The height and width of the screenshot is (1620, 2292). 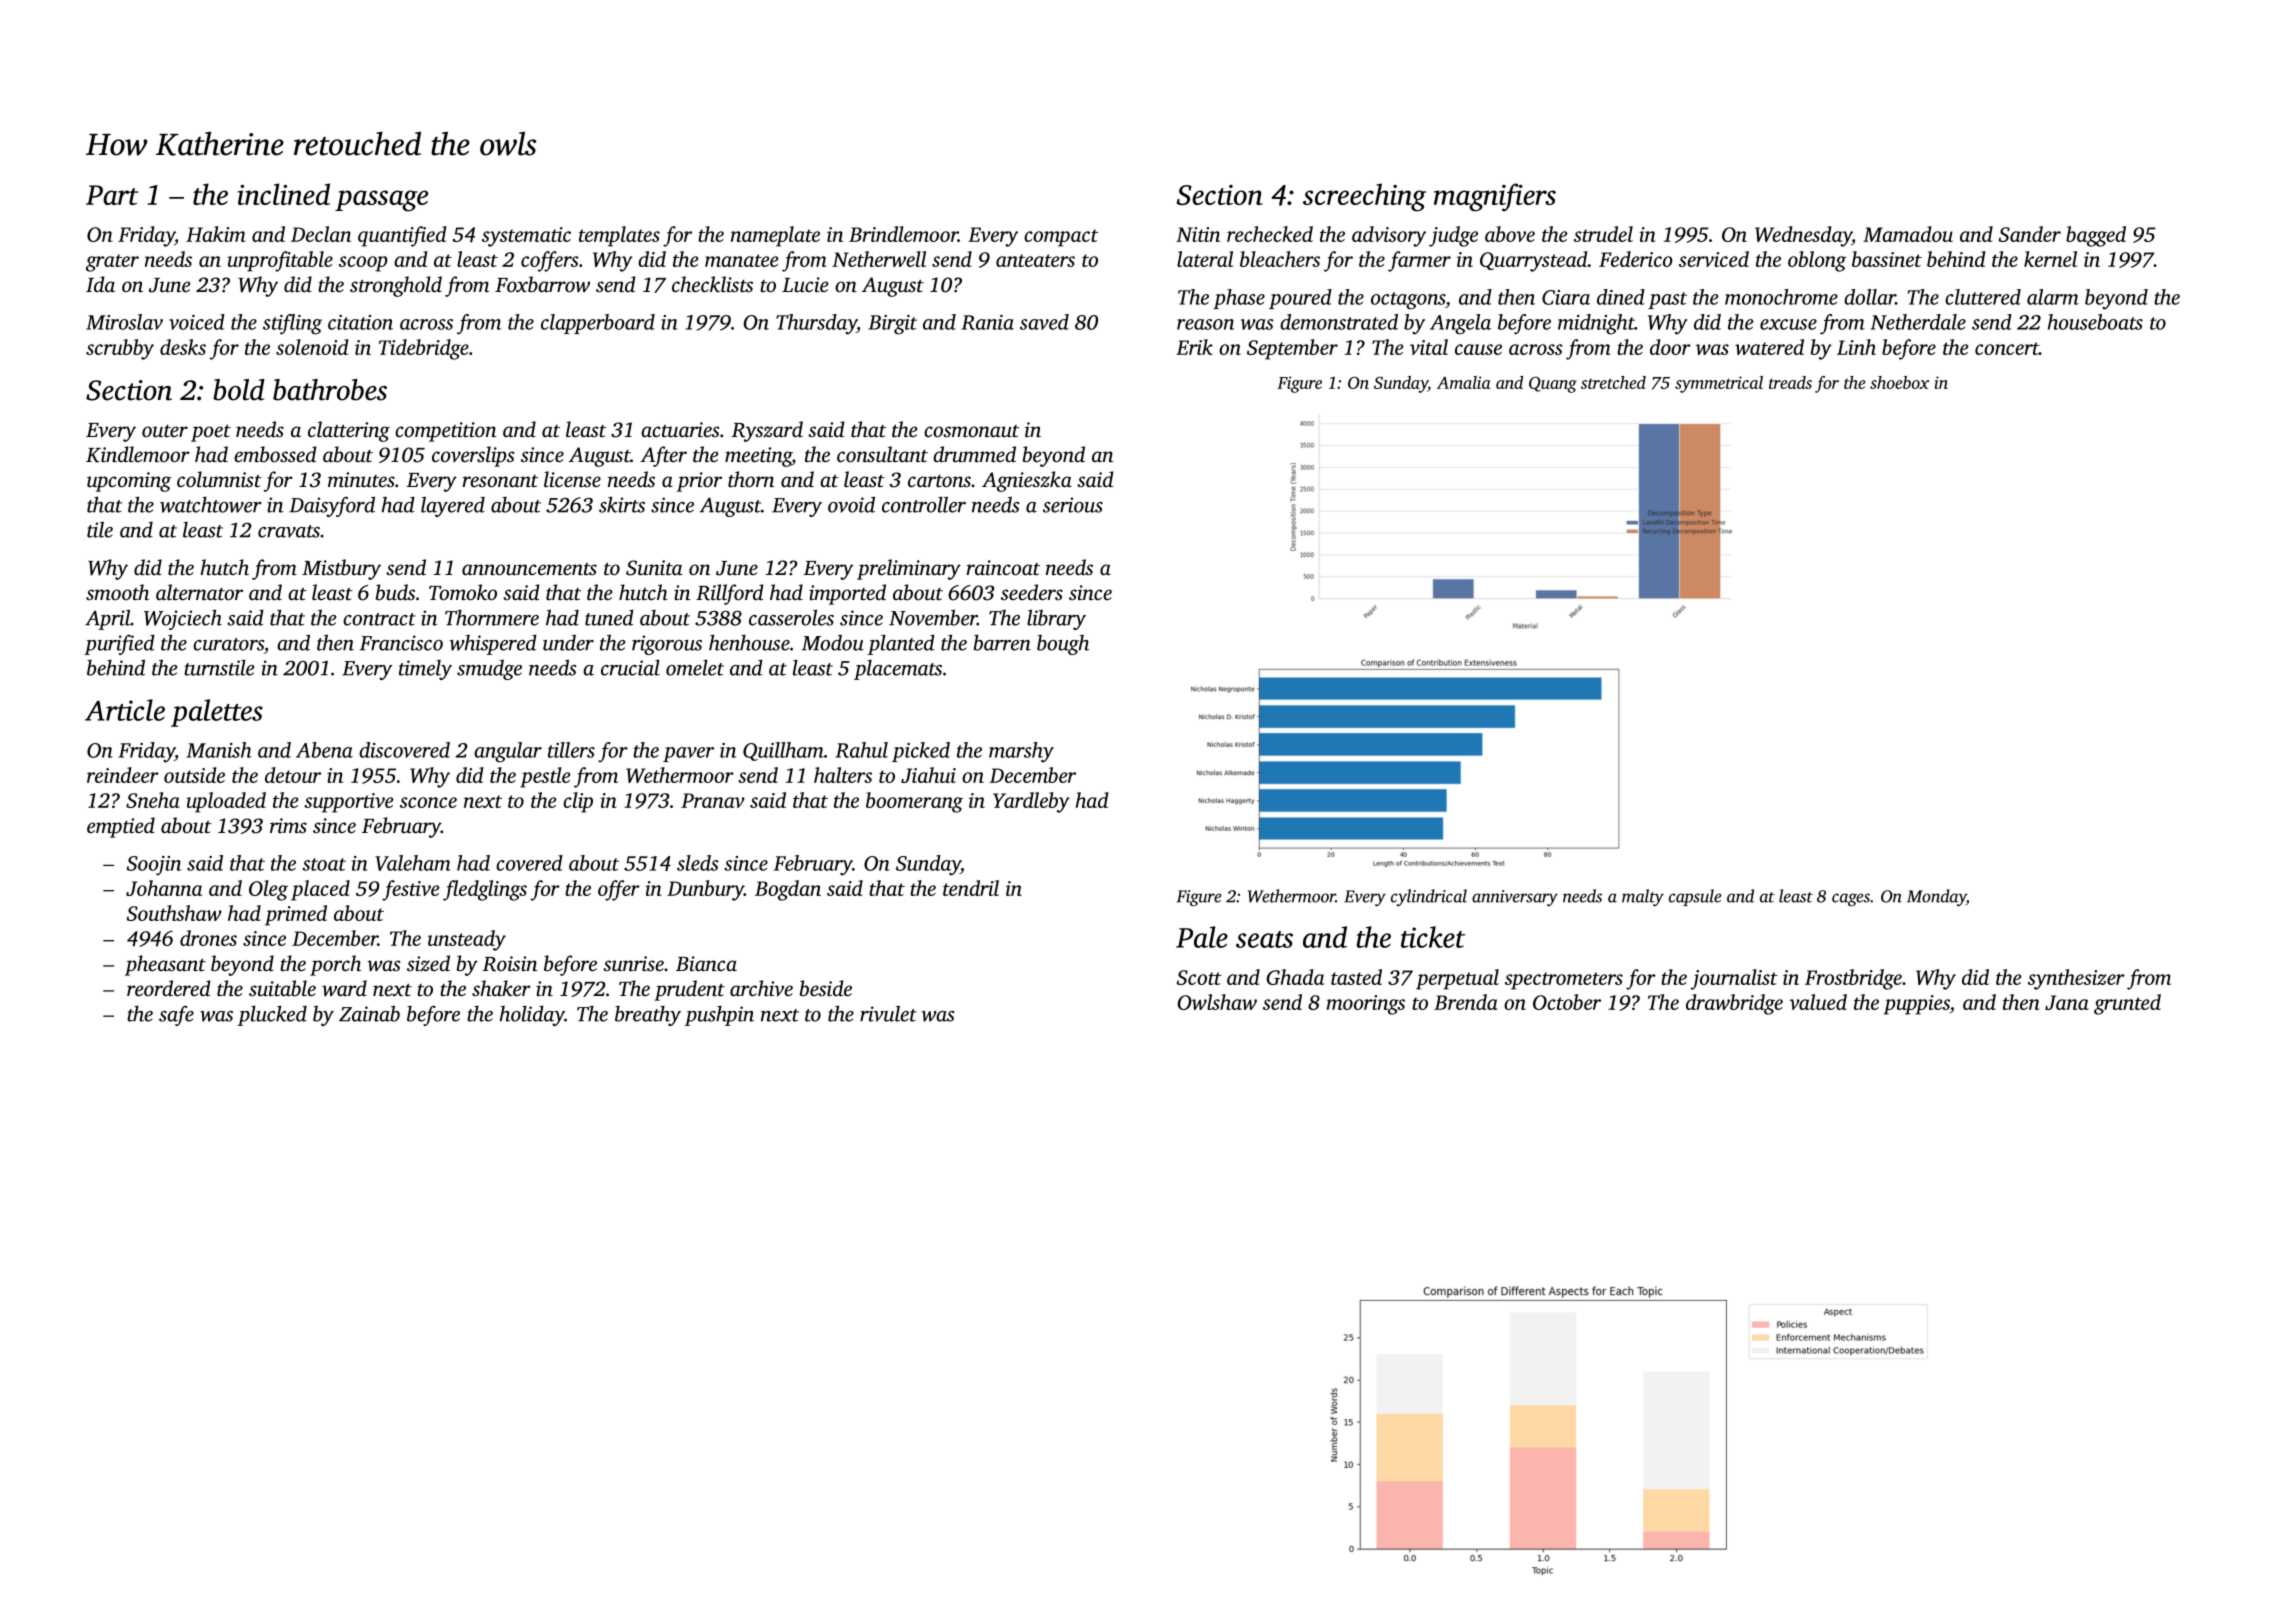 What do you see at coordinates (851, 504) in the screenshot?
I see `ovoid` at bounding box center [851, 504].
